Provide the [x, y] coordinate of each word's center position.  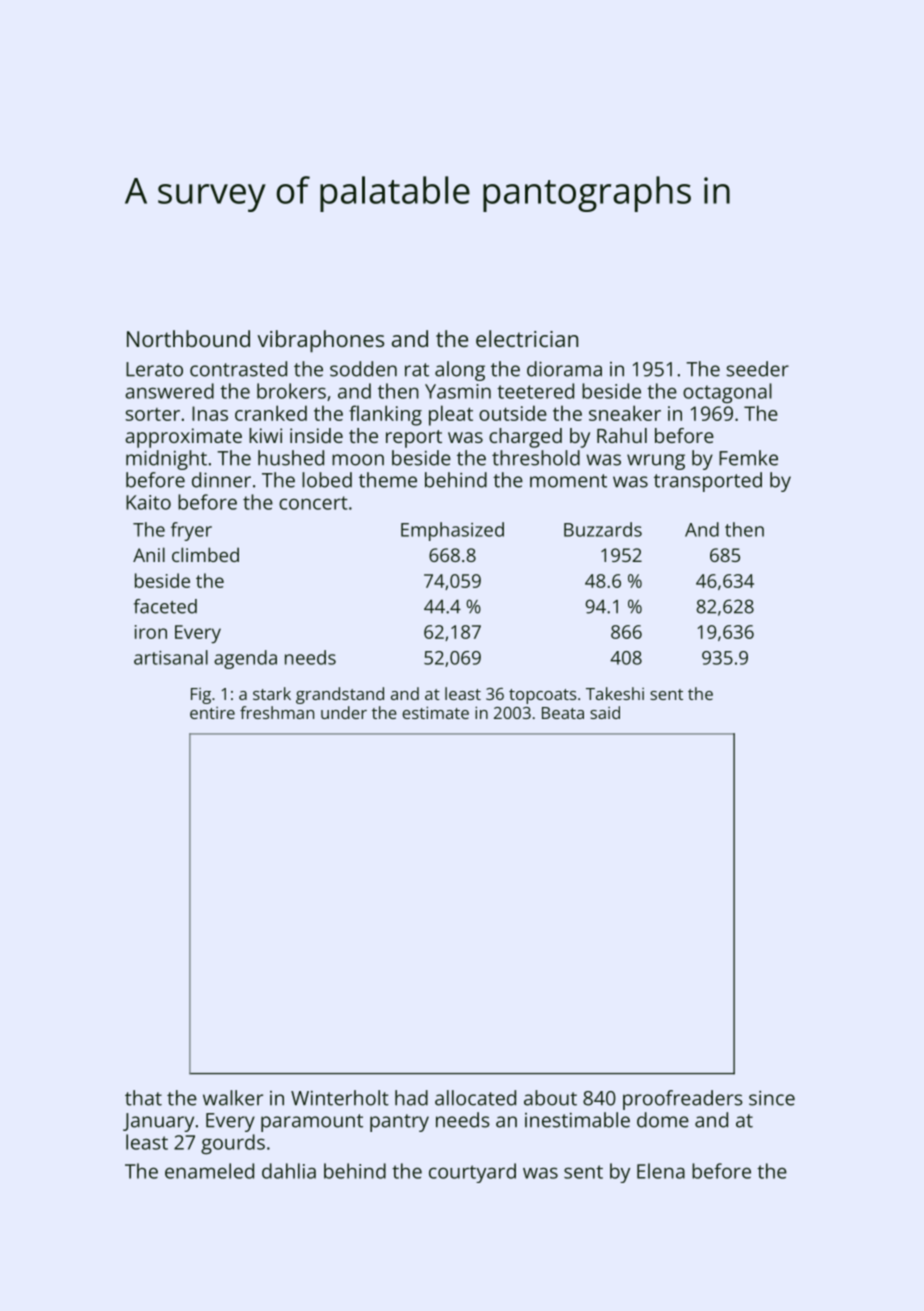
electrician [527, 338]
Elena [661, 1171]
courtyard [472, 1173]
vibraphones [320, 341]
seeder [758, 369]
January [158, 1122]
